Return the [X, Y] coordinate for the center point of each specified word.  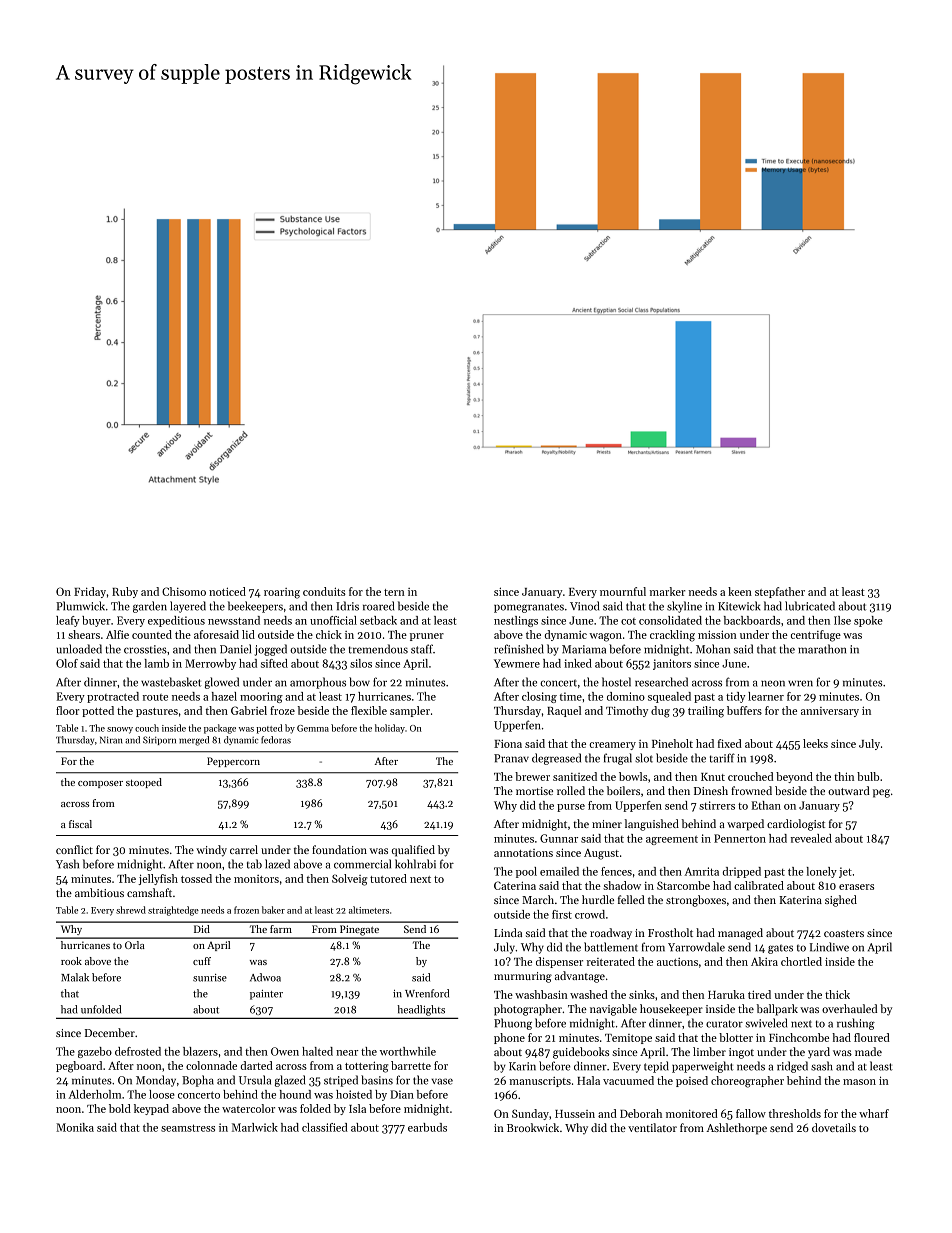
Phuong [513, 1024]
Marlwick [255, 1127]
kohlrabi [415, 864]
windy [211, 851]
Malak [75, 977]
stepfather [780, 592]
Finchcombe [799, 1037]
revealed [811, 838]
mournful [623, 591]
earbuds [427, 1127]
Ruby [125, 592]
